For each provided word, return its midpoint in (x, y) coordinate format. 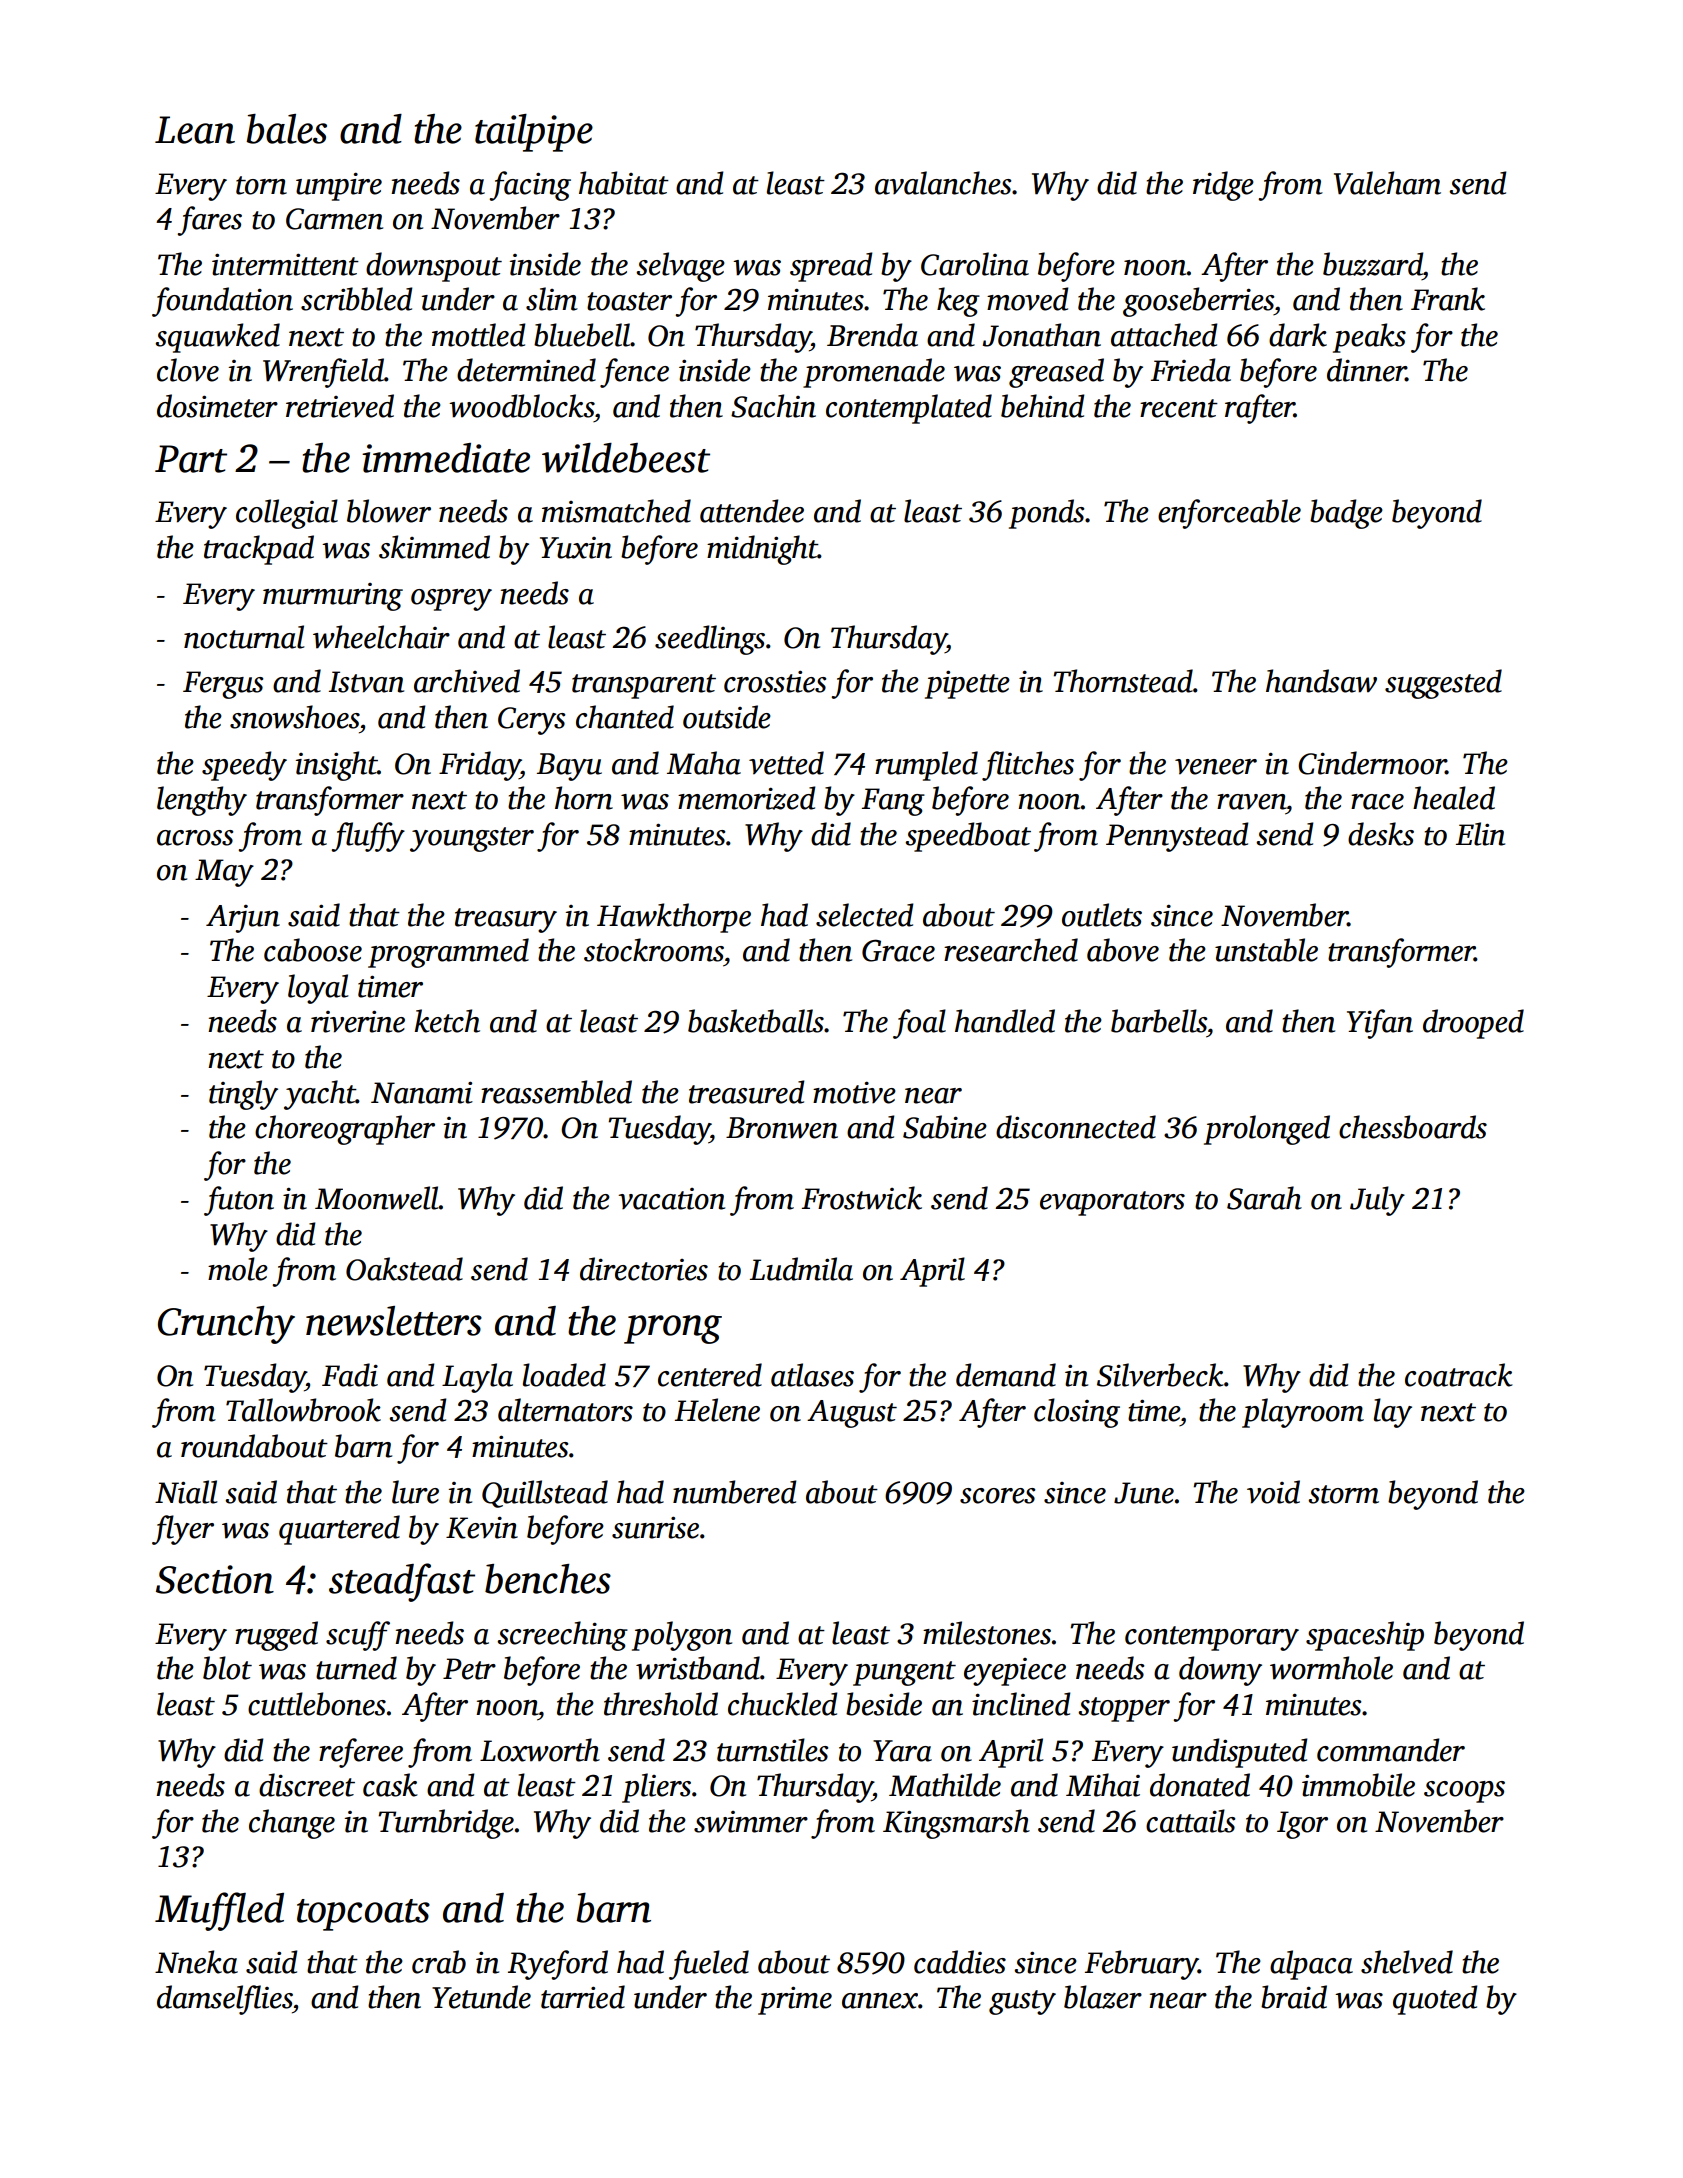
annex (880, 2001)
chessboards (1413, 1127)
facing (530, 186)
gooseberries (1198, 302)
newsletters (394, 1321)
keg (958, 302)
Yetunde (481, 1997)
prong (673, 1329)
